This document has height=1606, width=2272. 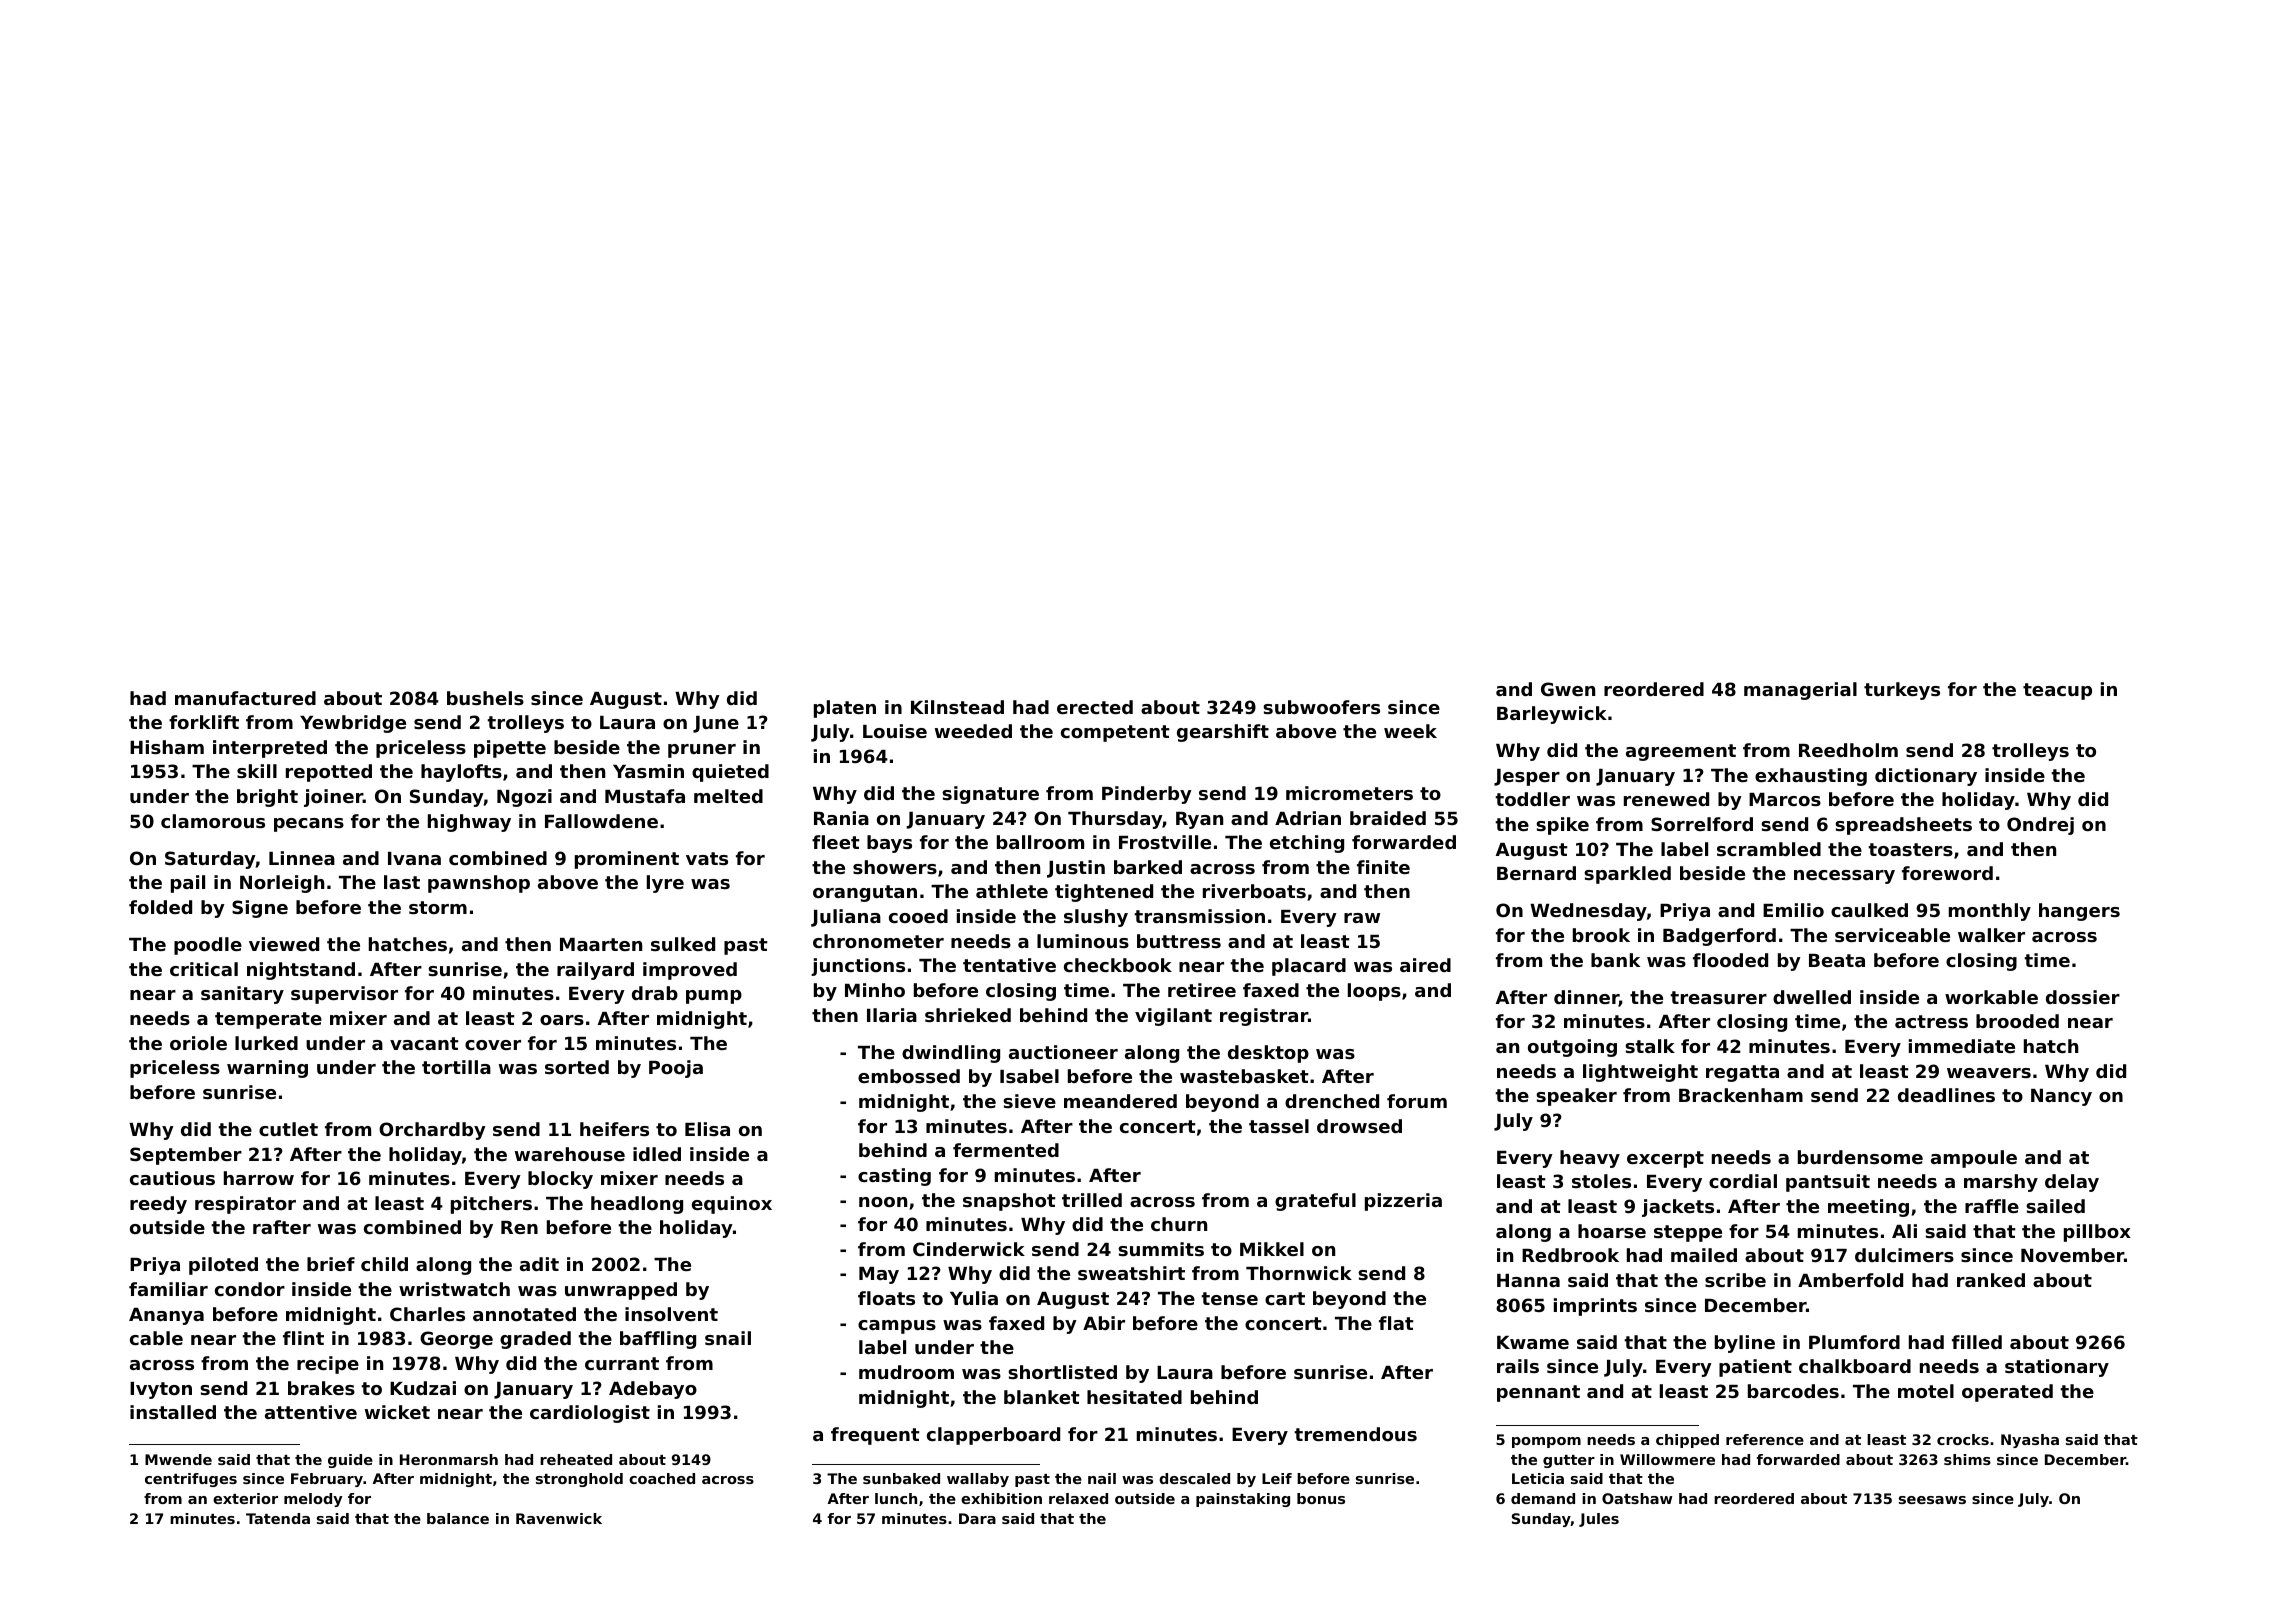 I want to click on Mwende, so click(x=178, y=1459).
